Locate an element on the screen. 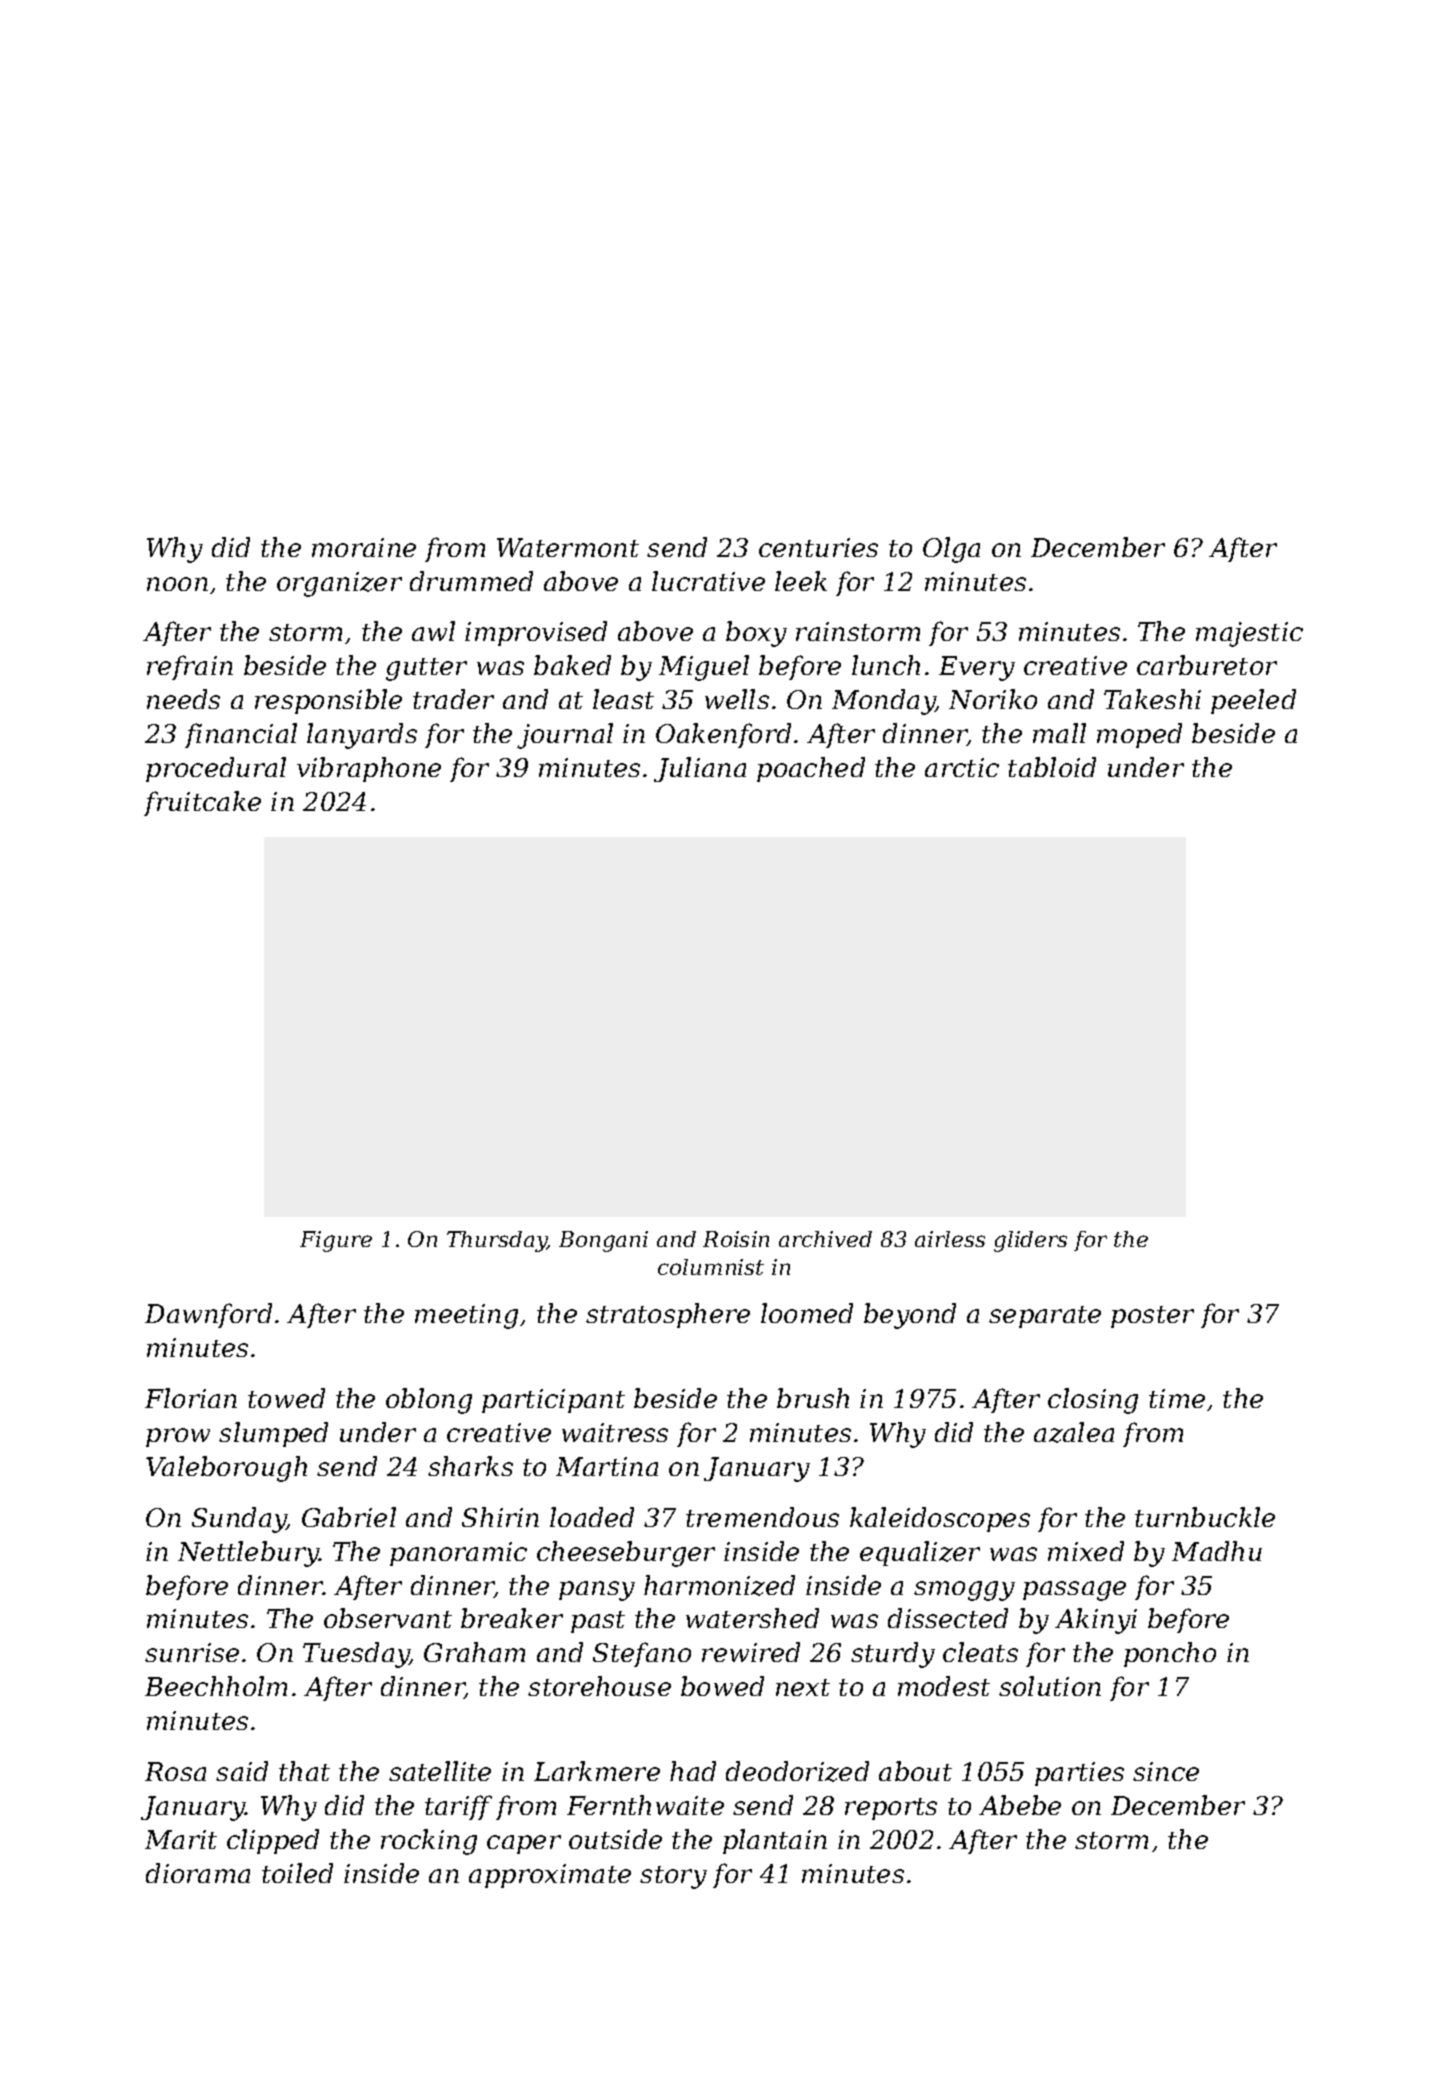  Dawnford is located at coordinates (208, 1315).
